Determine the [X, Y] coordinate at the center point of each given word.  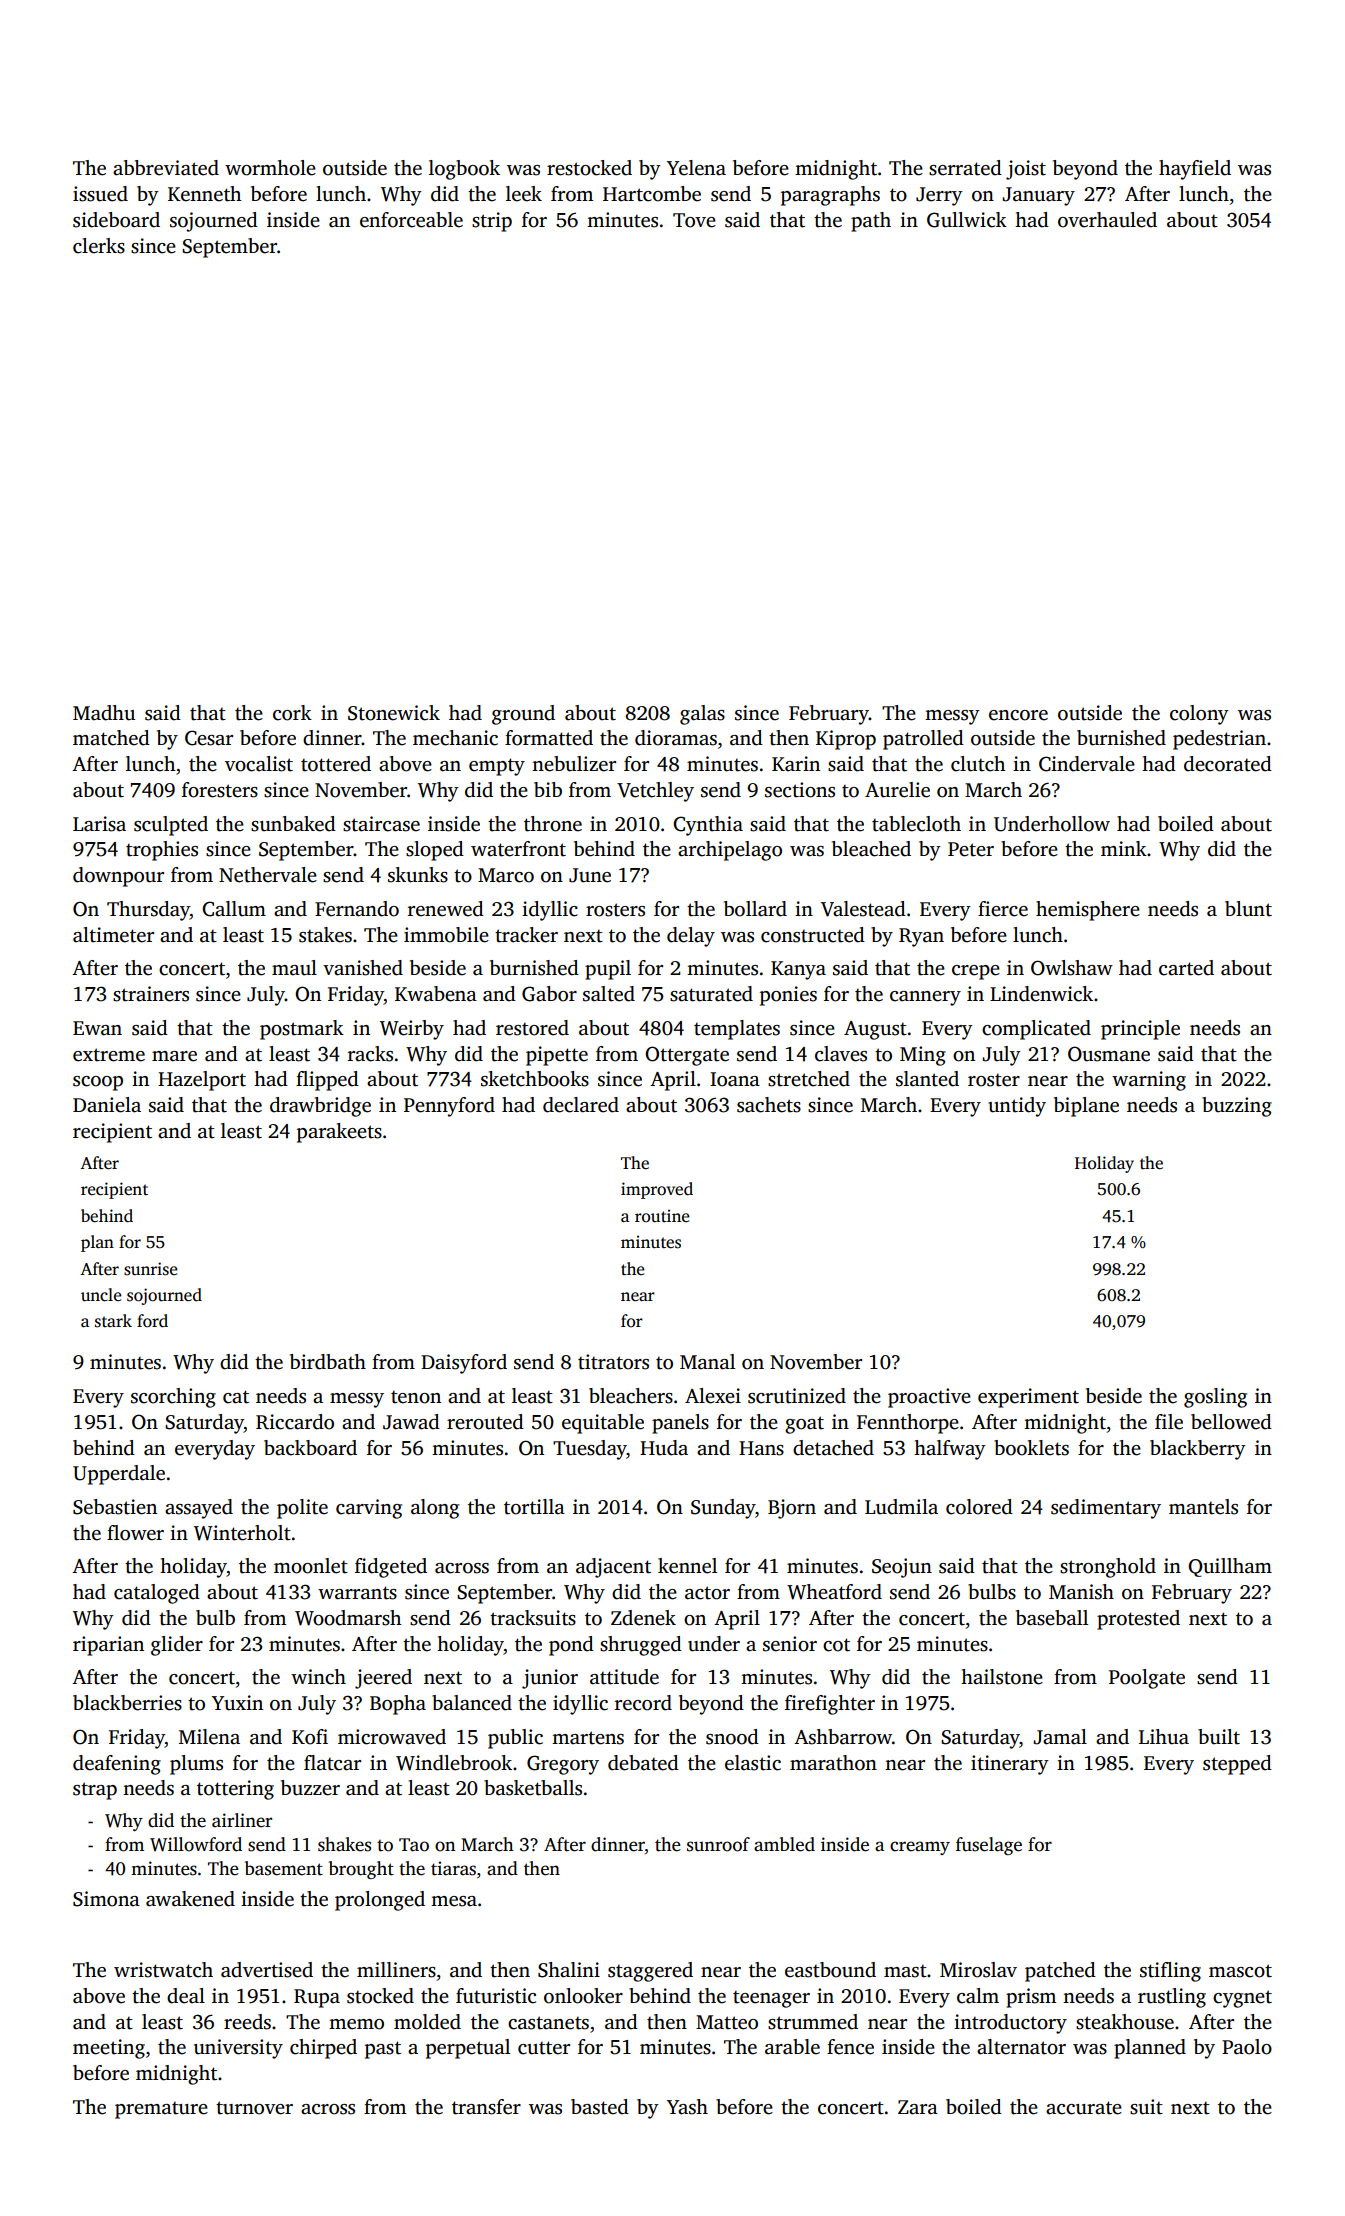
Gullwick [967, 220]
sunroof [718, 1844]
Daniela [107, 1105]
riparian [108, 1646]
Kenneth [205, 194]
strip [492, 222]
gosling [1215, 1398]
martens [588, 1738]
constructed [813, 935]
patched [1060, 1972]
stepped [1237, 1765]
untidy [1017, 1107]
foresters [220, 790]
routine [662, 1216]
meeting [109, 2049]
